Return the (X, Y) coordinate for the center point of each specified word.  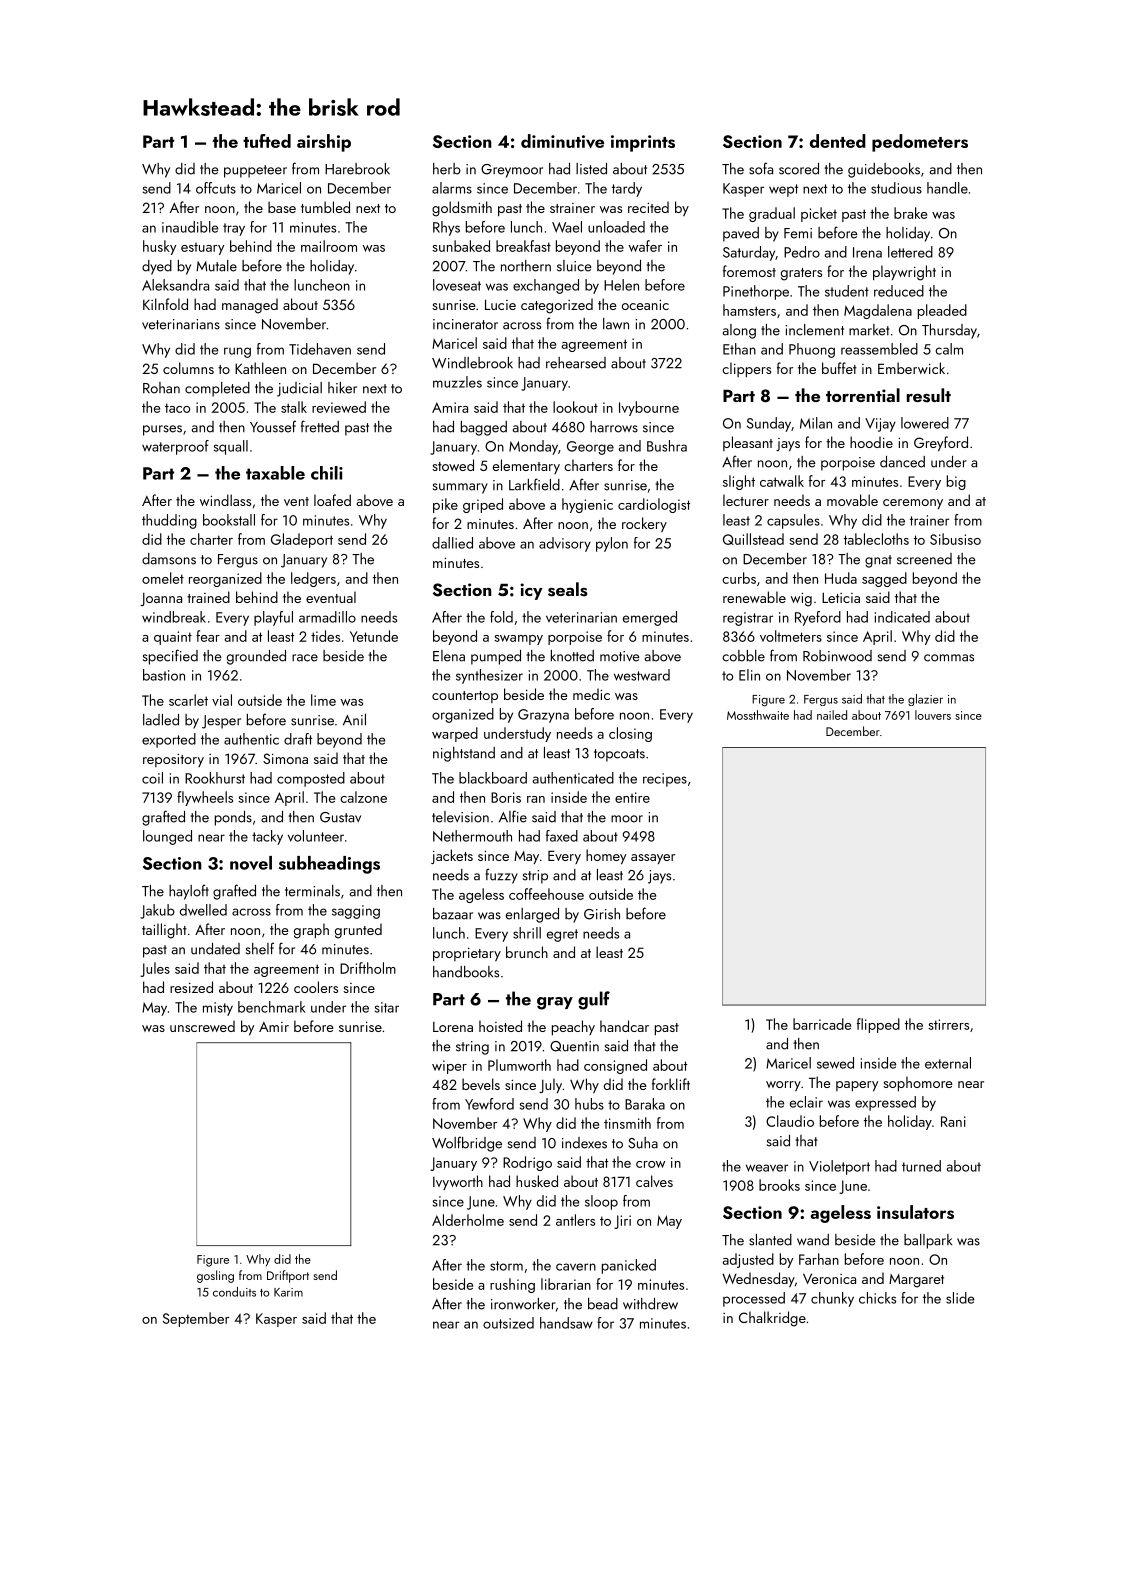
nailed (832, 715)
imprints (643, 143)
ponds (233, 818)
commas (949, 658)
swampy (518, 640)
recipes (665, 780)
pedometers (920, 143)
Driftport (288, 1276)
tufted (267, 141)
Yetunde (374, 636)
